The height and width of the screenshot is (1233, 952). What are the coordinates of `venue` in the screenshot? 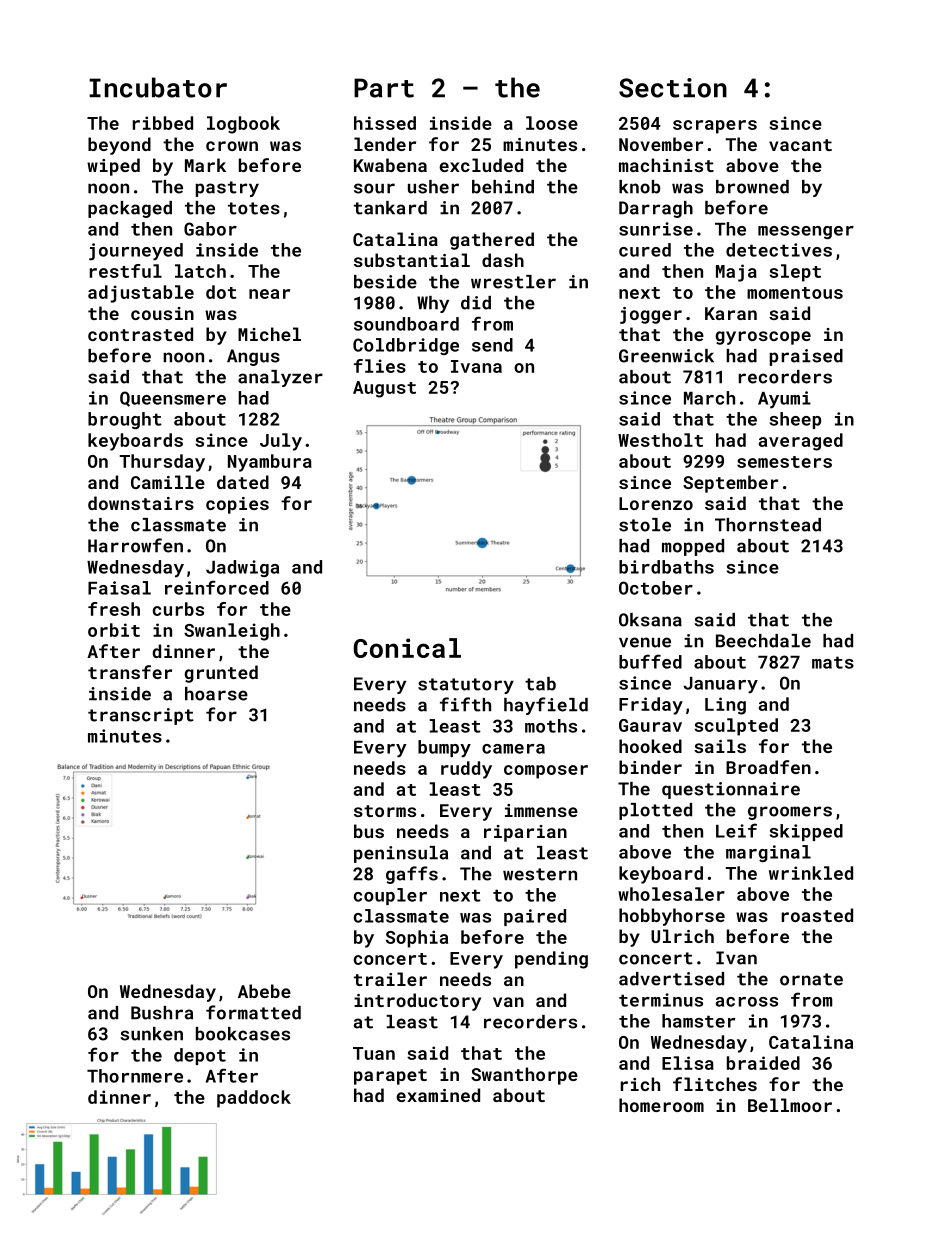 It's located at (645, 642).
